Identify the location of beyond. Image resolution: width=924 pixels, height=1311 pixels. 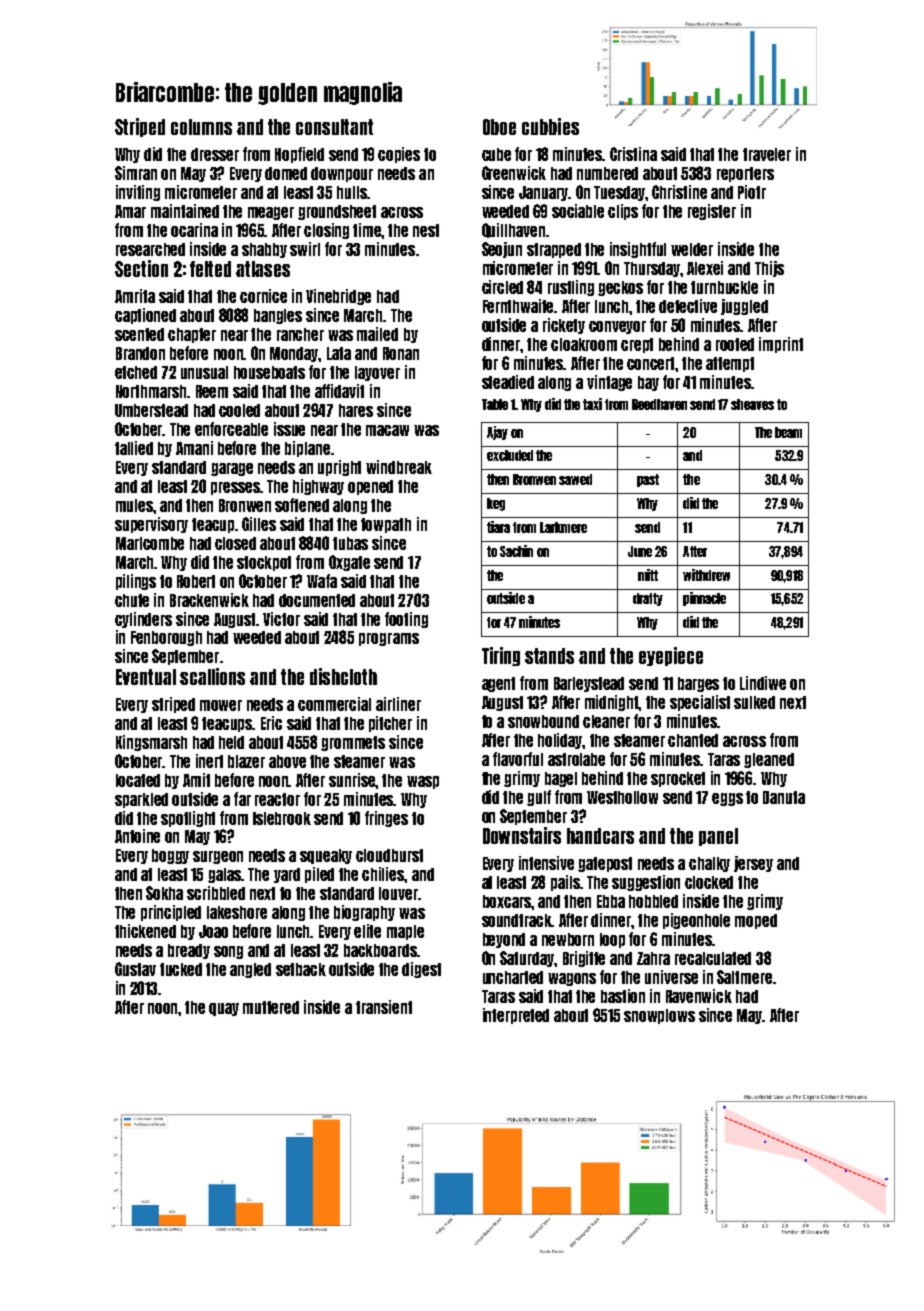
(504, 940).
